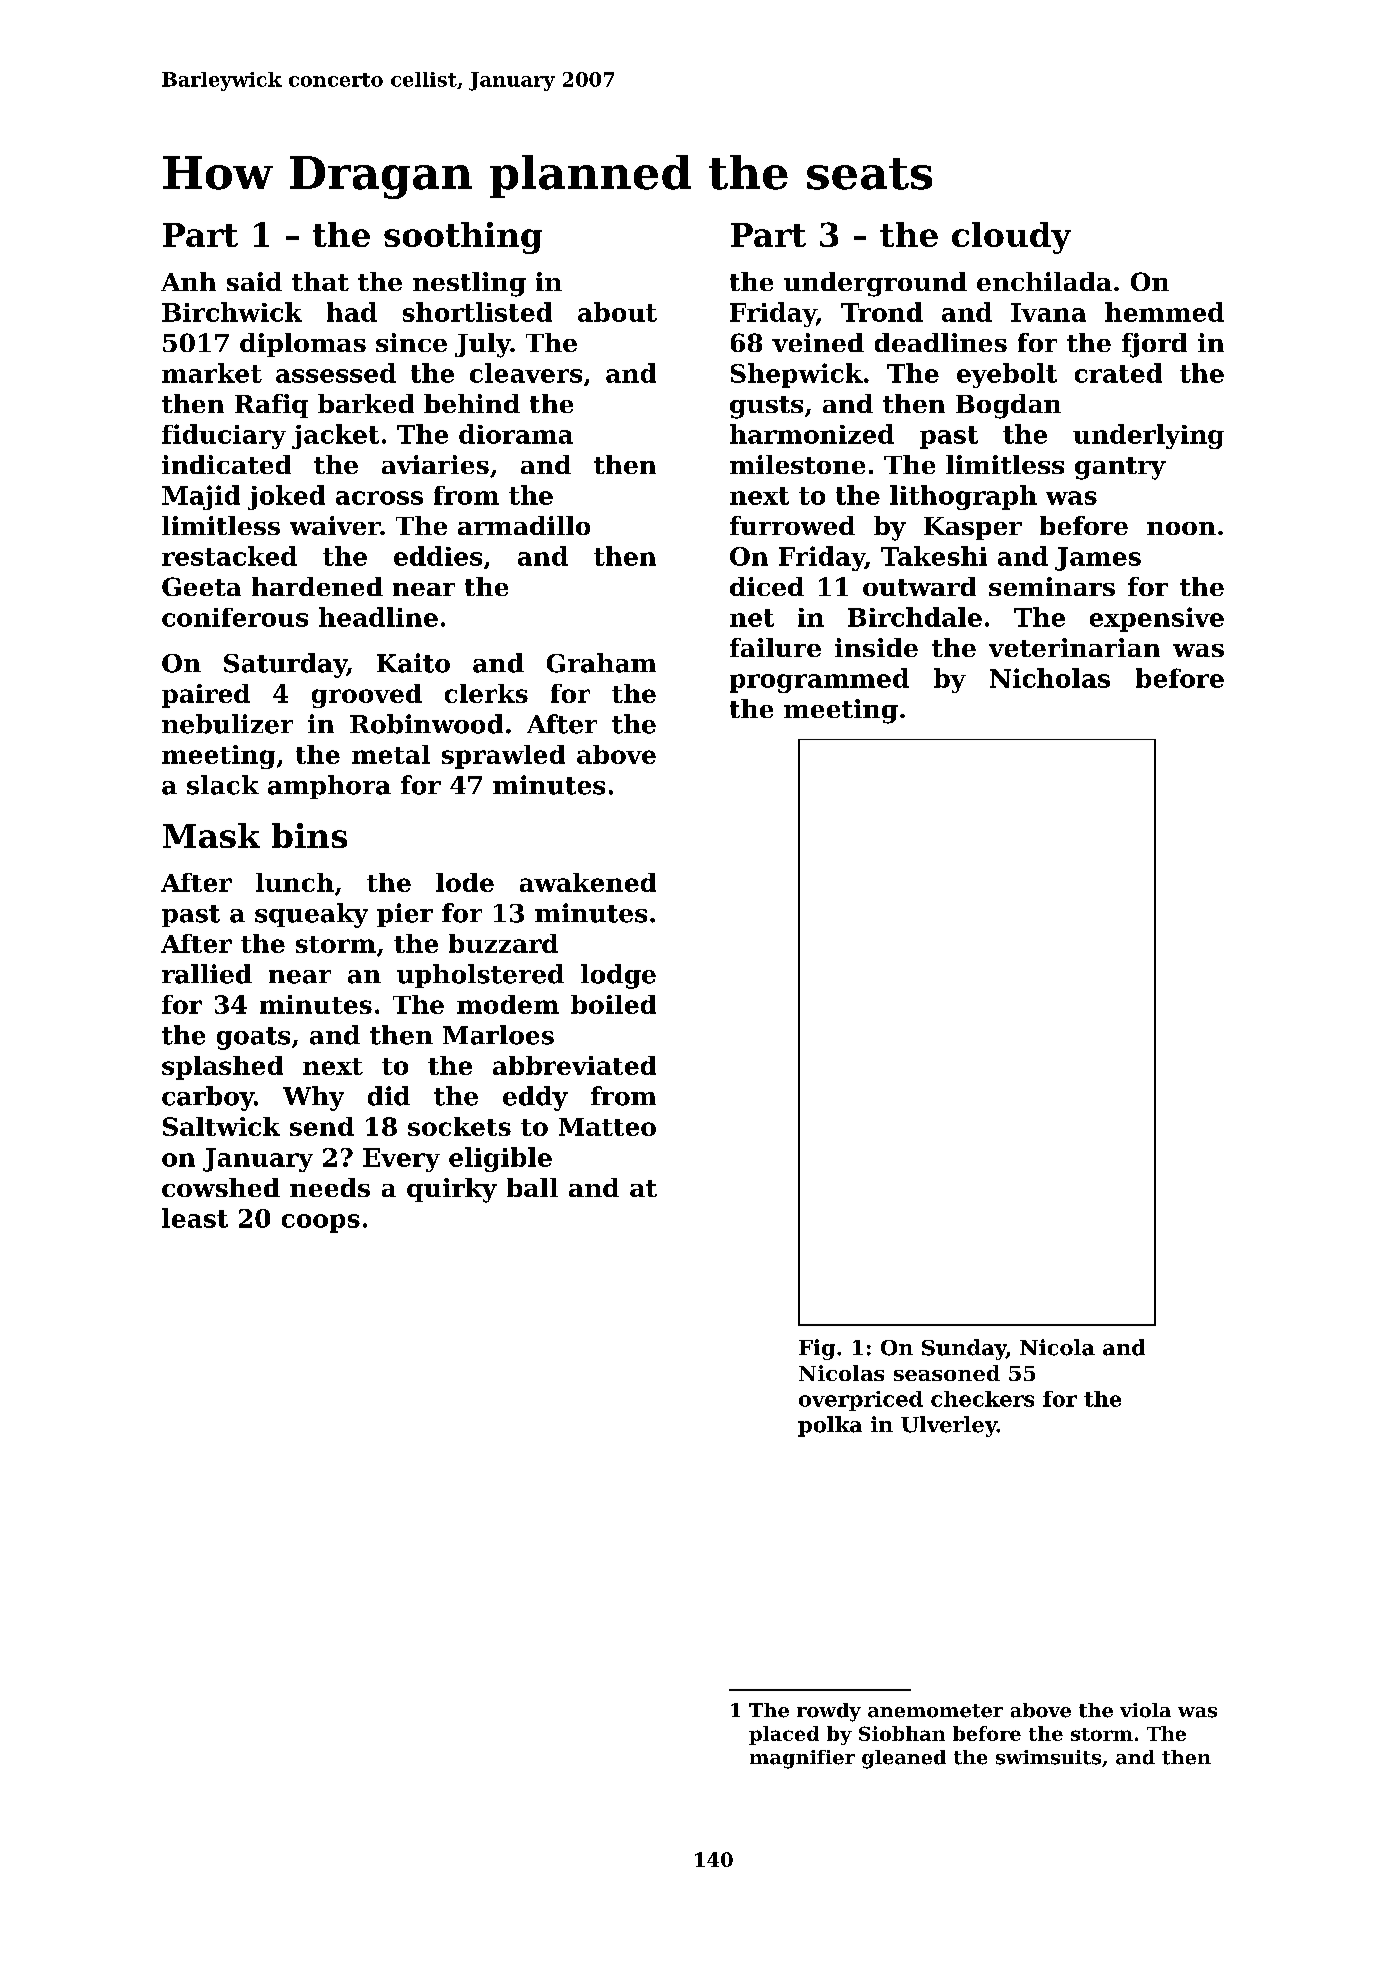  What do you see at coordinates (613, 1004) in the image?
I see `boiled` at bounding box center [613, 1004].
